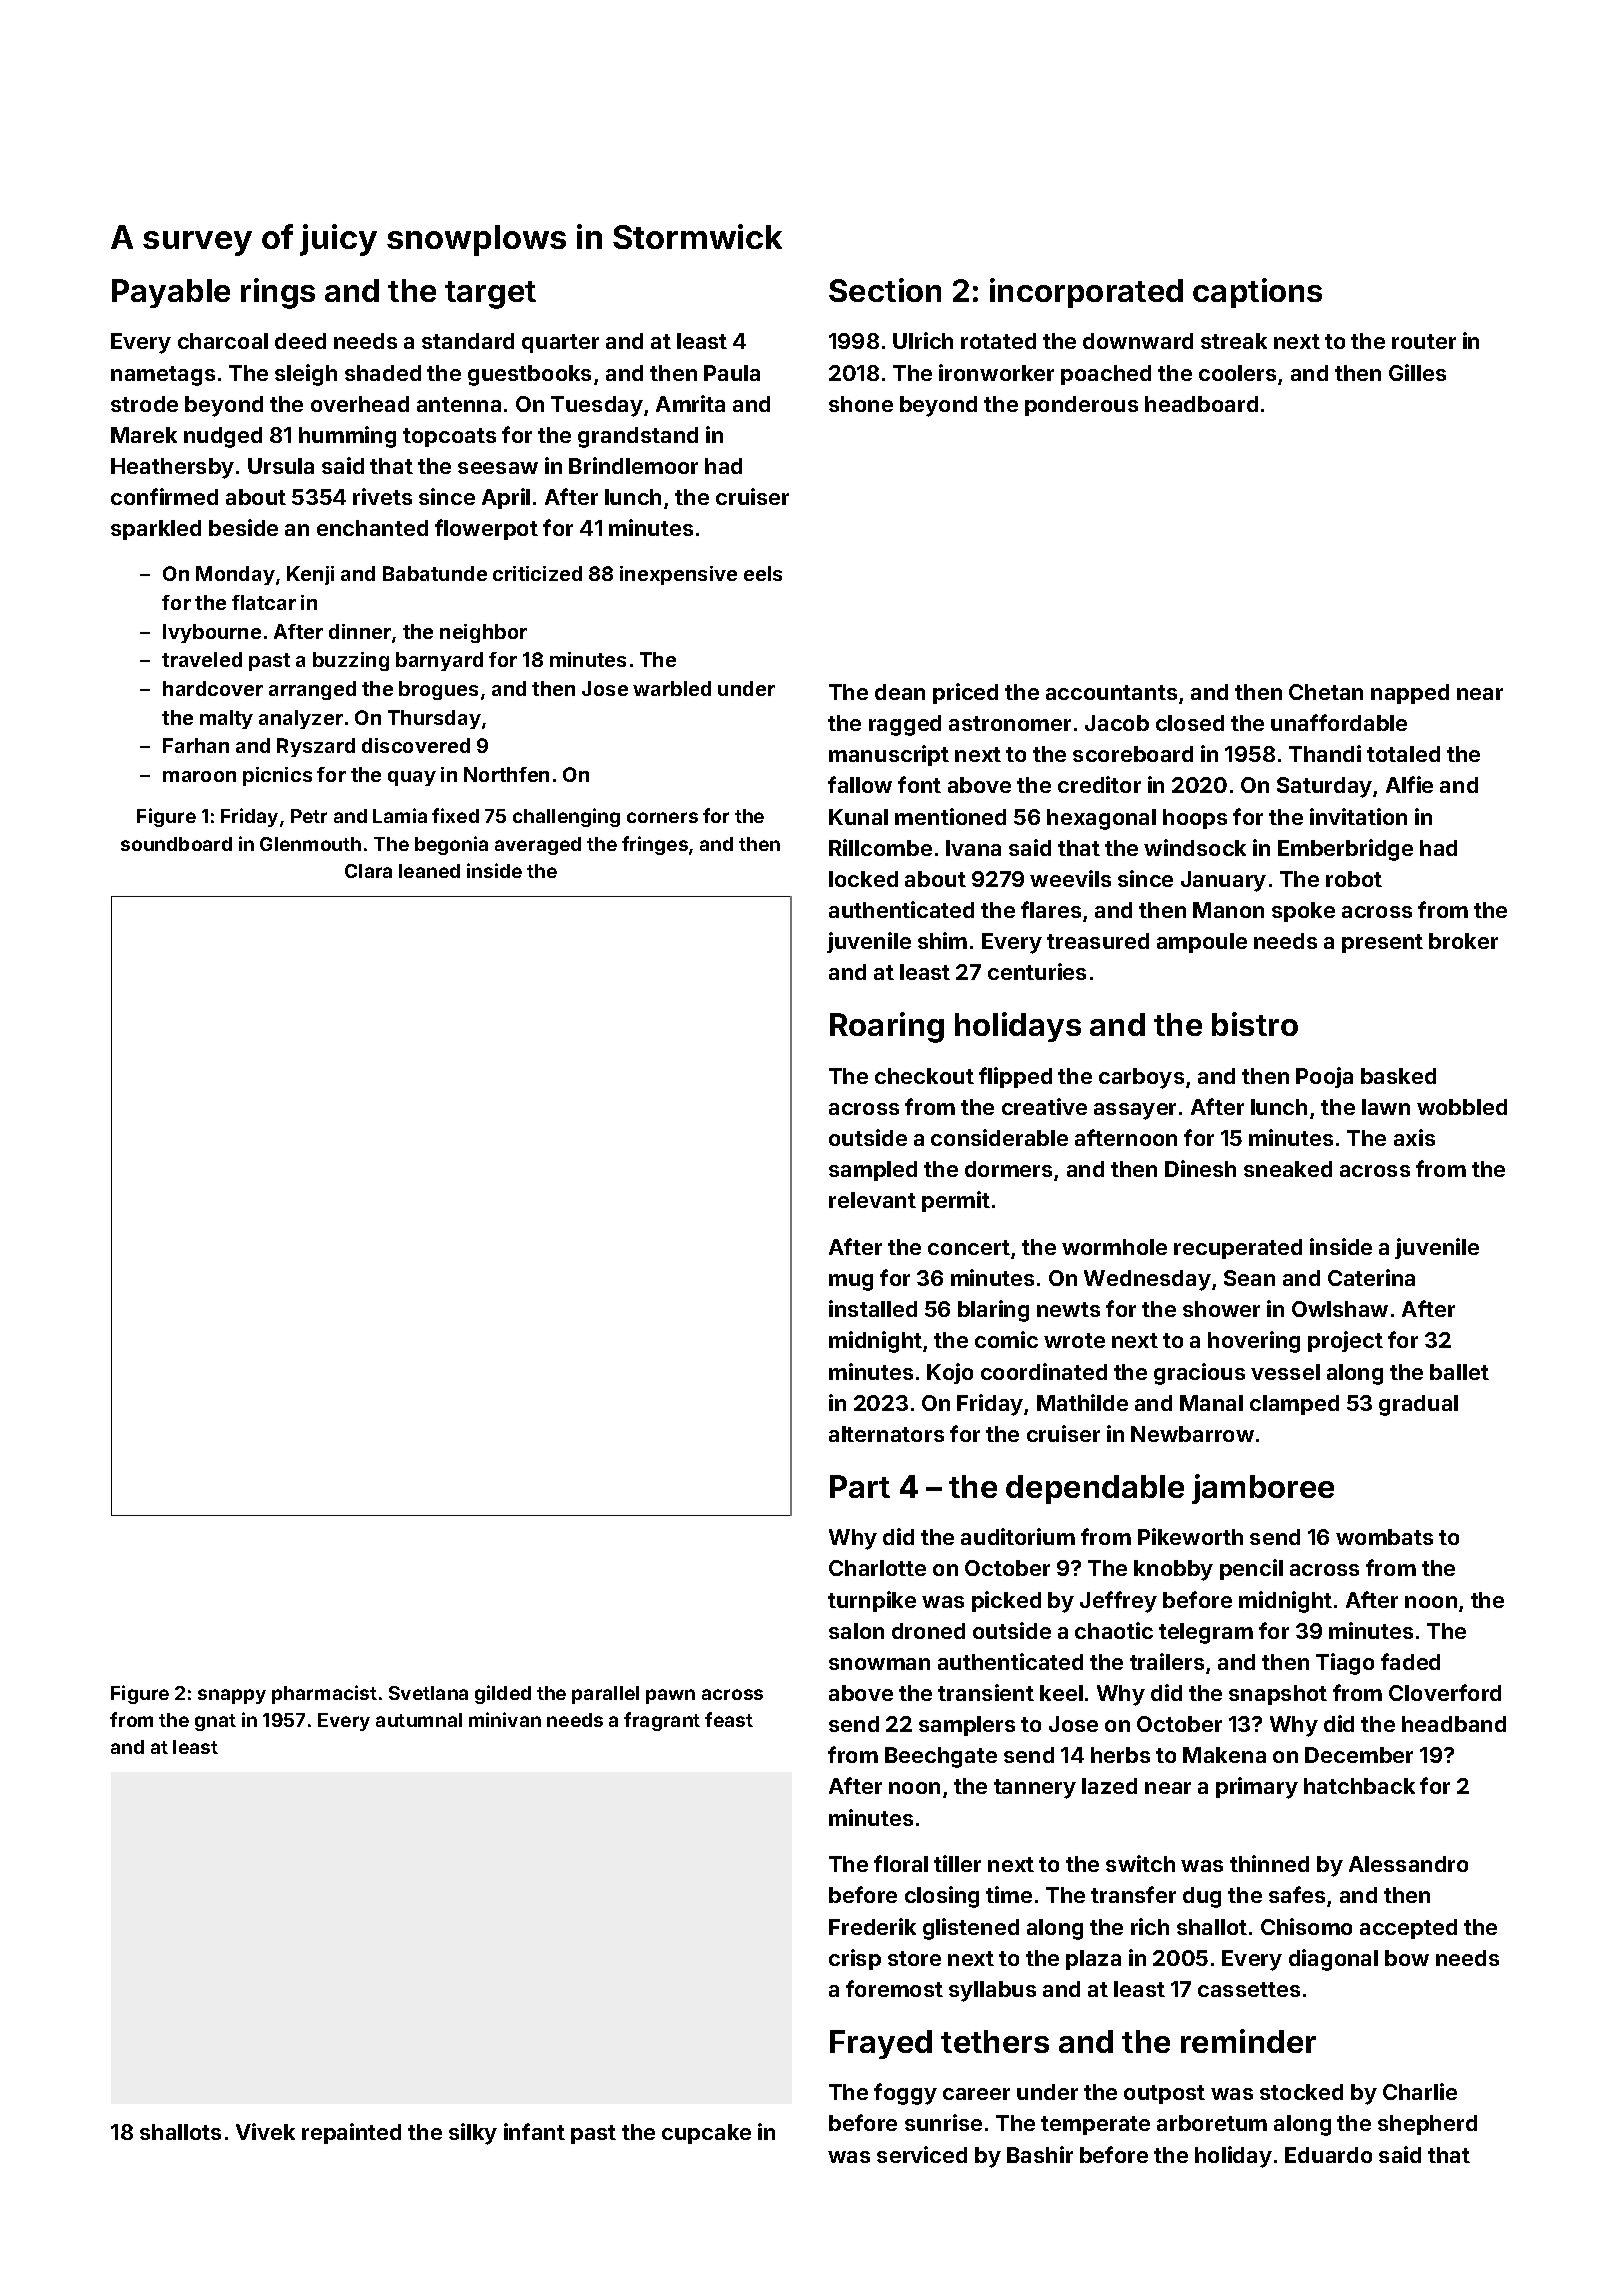 This image has height=2292, width=1620. What do you see at coordinates (851, 1282) in the image?
I see `mug` at bounding box center [851, 1282].
